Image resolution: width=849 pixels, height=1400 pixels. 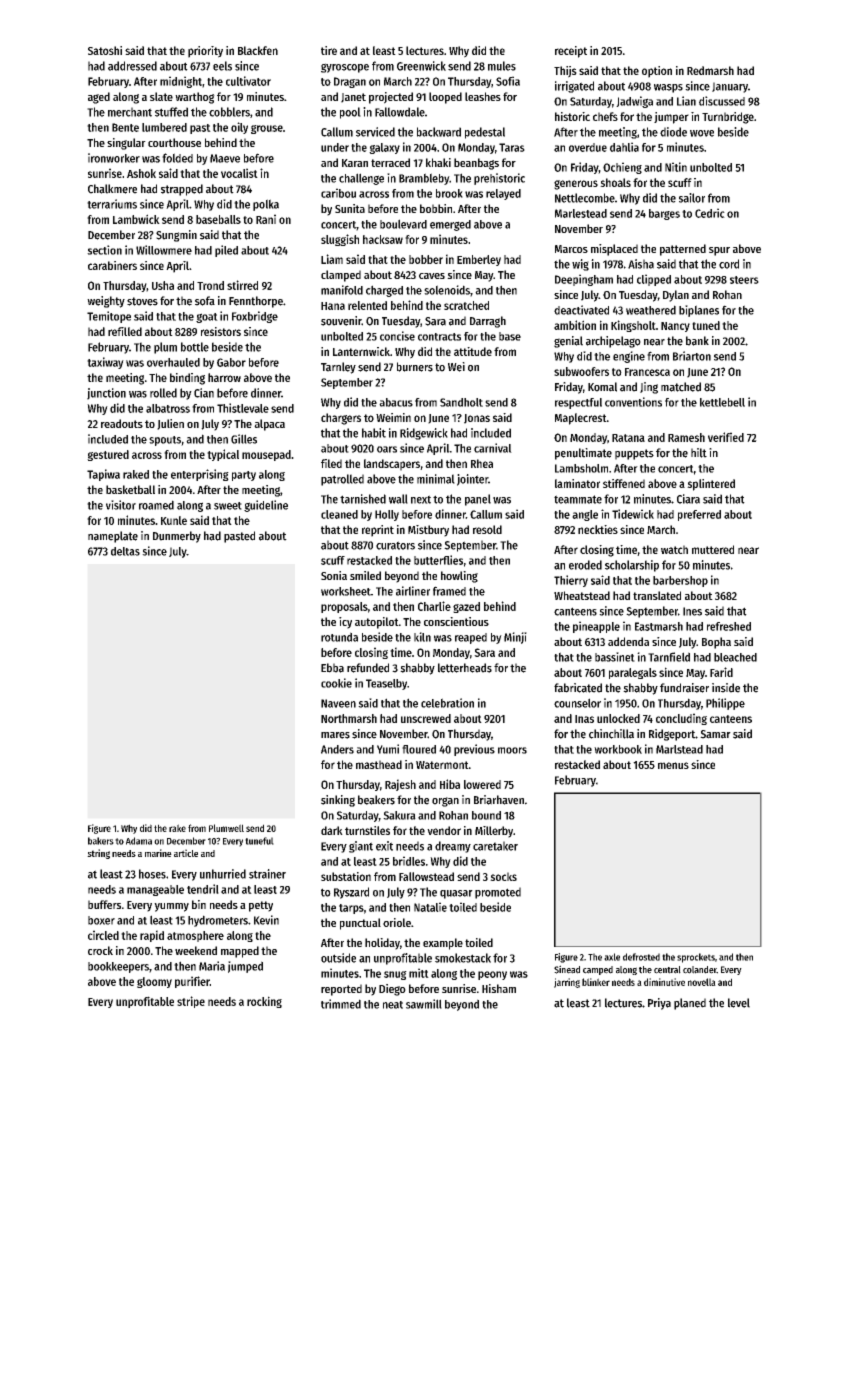 What do you see at coordinates (424, 1004) in the page?
I see `sawmill` at bounding box center [424, 1004].
